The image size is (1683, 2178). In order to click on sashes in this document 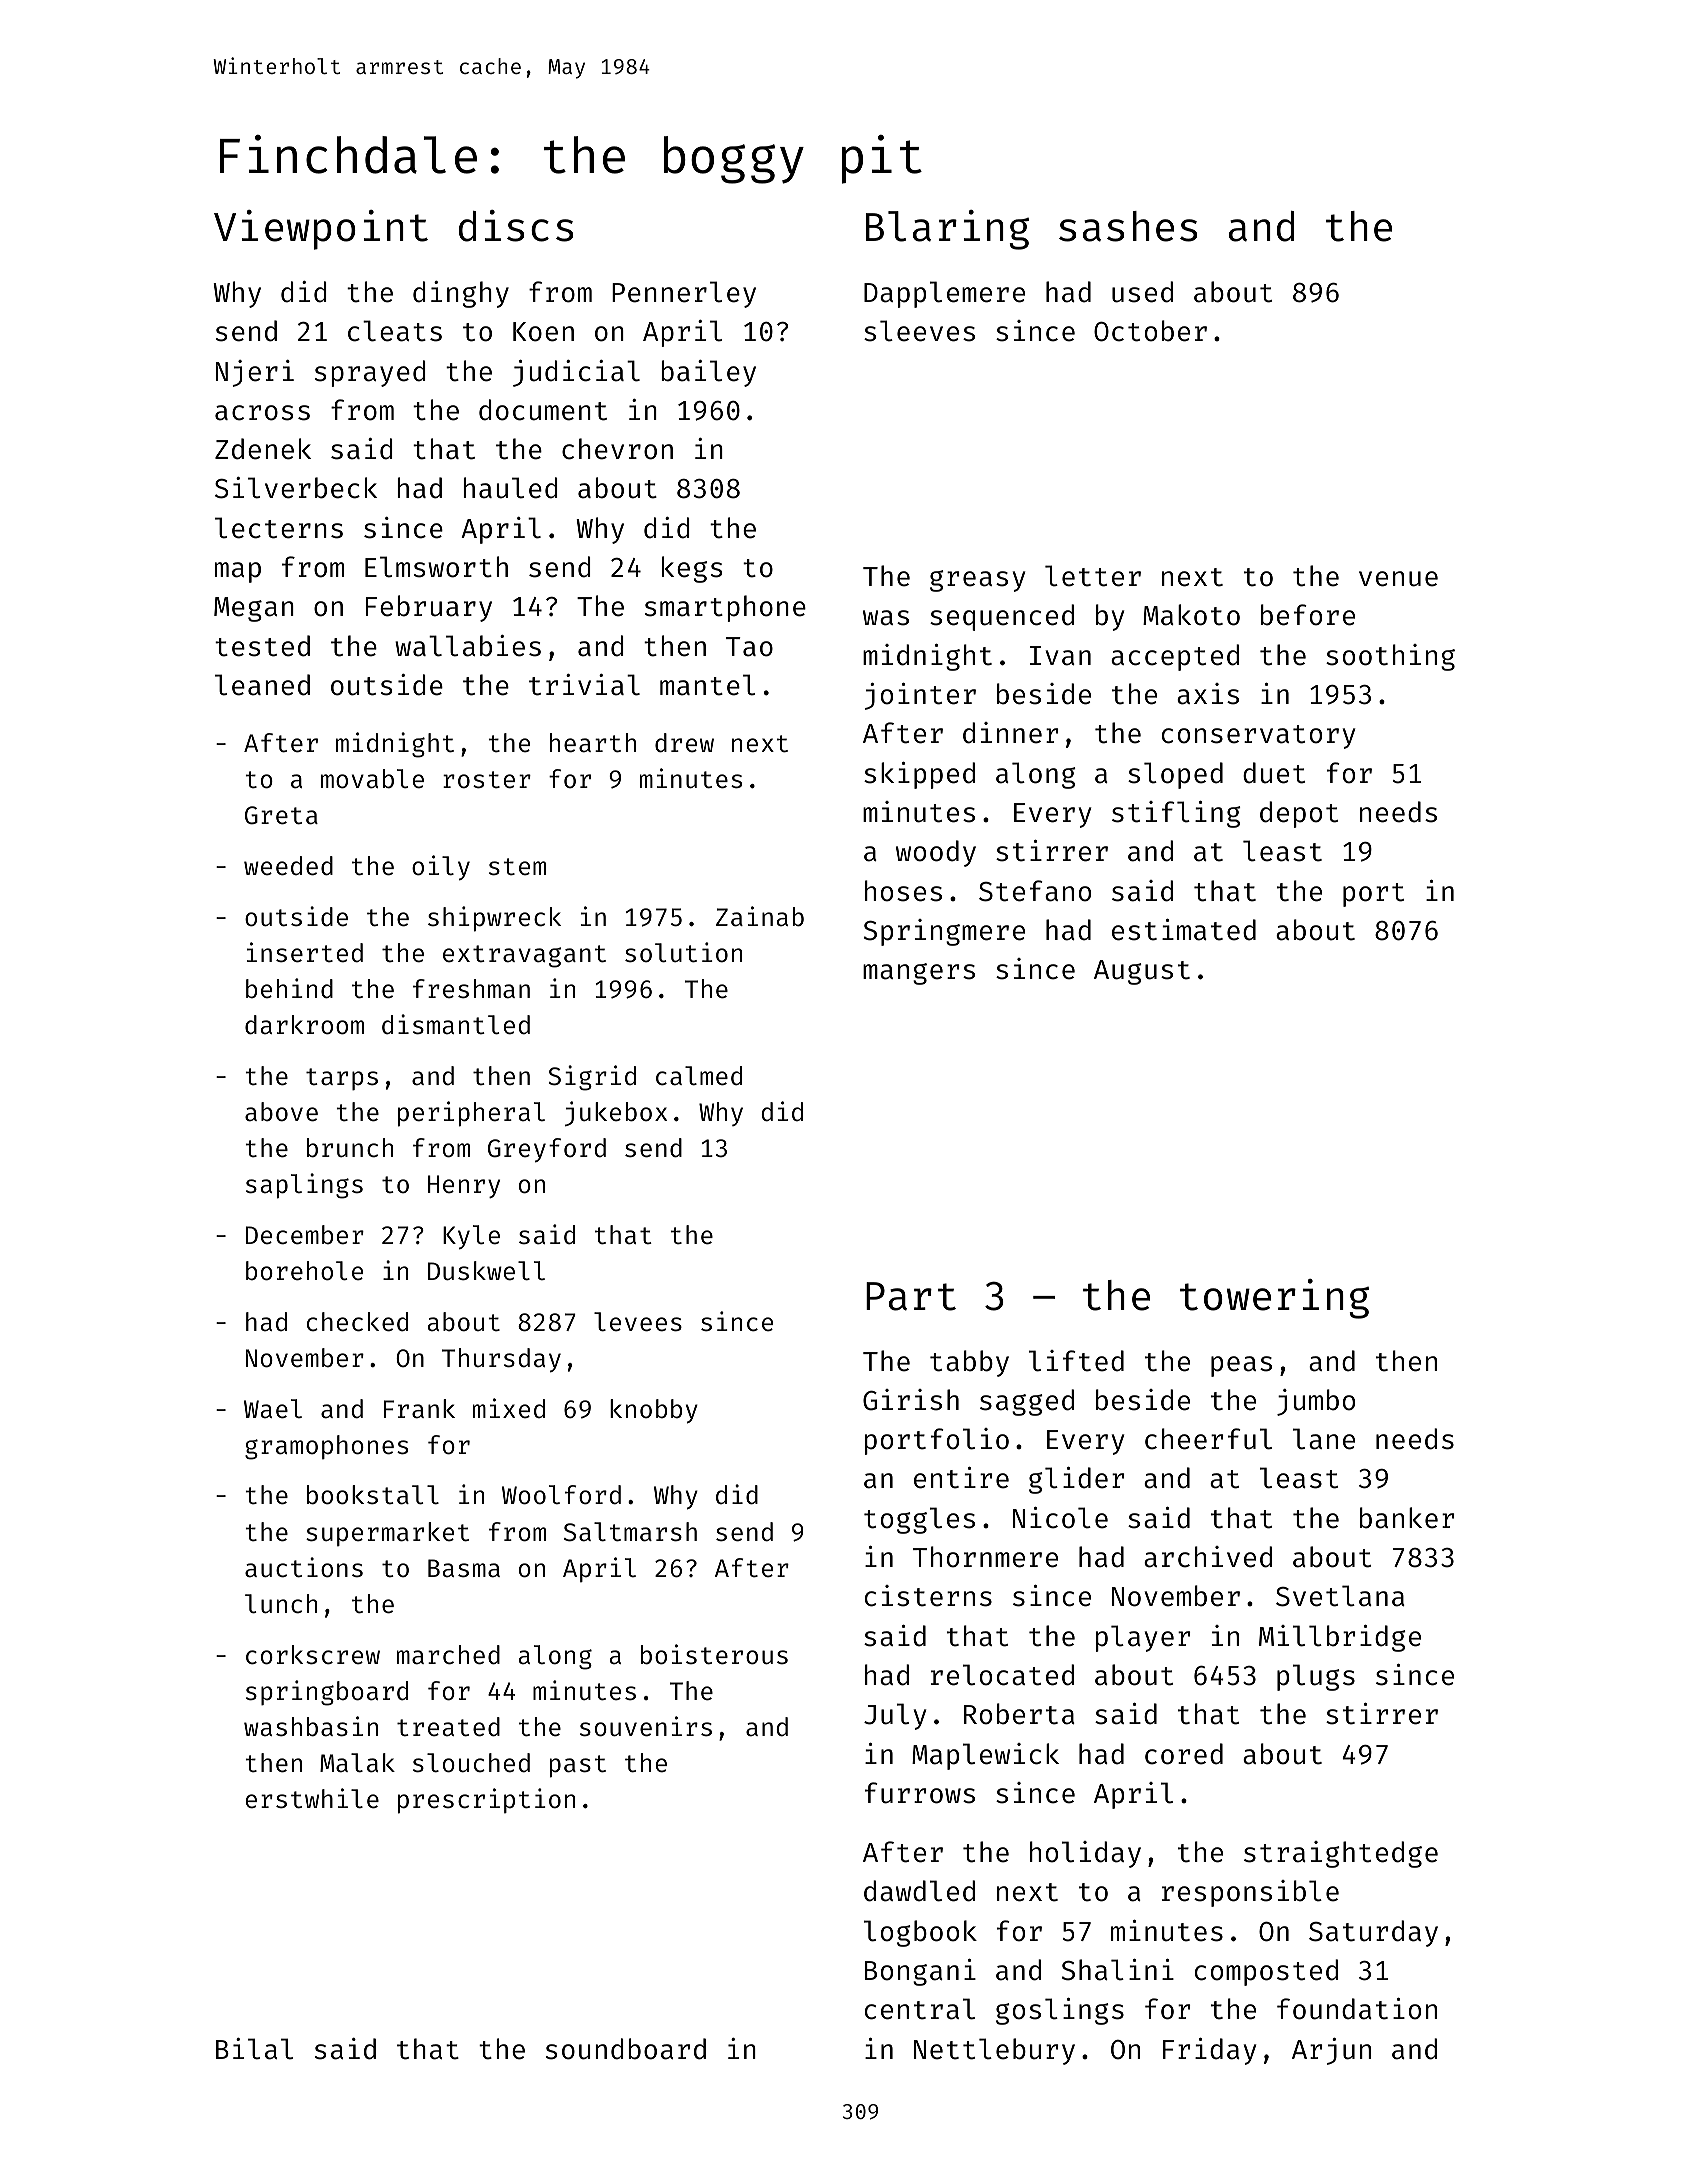, I will do `click(1128, 226)`.
